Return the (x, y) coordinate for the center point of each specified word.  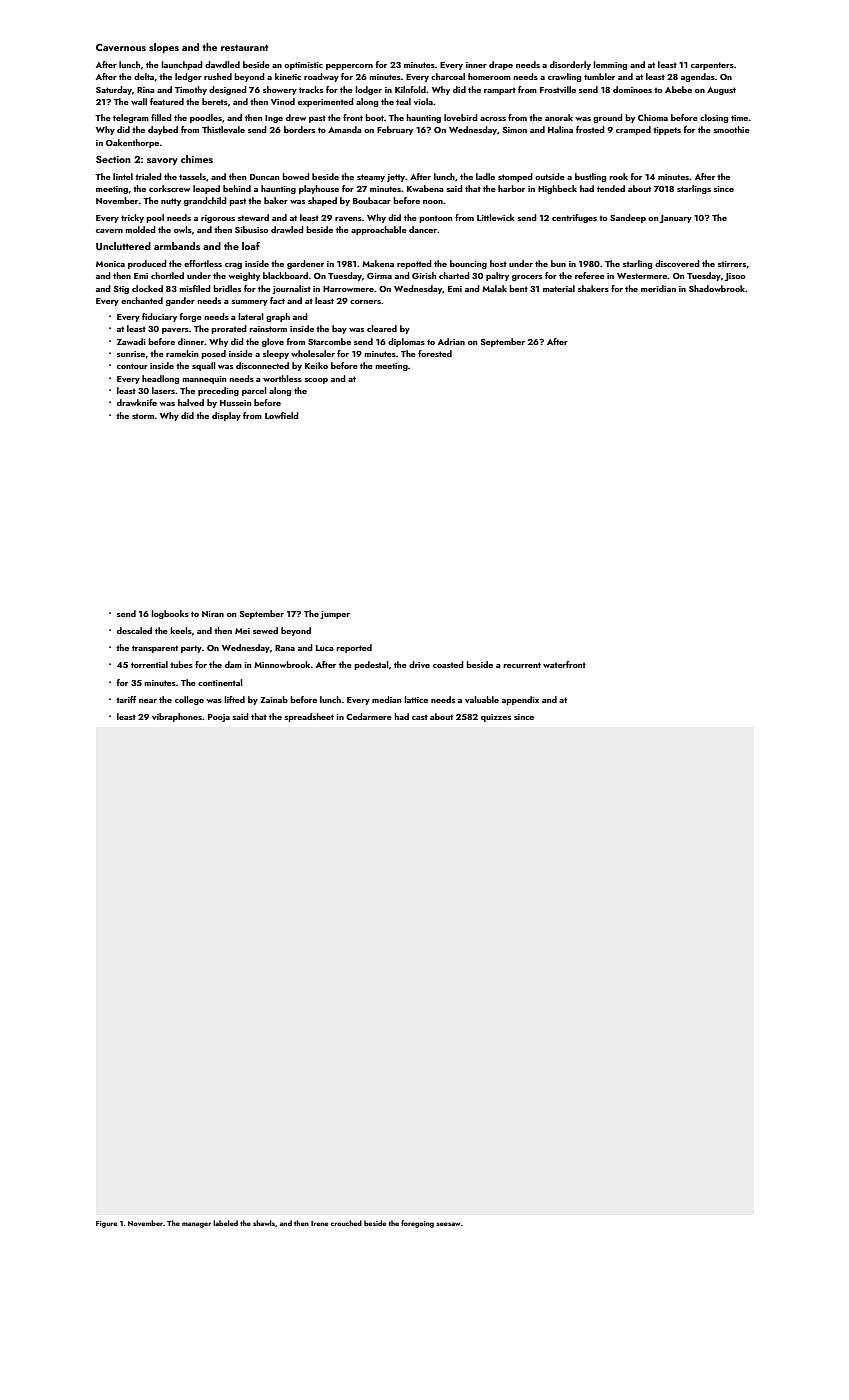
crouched (346, 1223)
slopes (164, 48)
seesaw (448, 1224)
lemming (610, 65)
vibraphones (177, 717)
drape (501, 65)
